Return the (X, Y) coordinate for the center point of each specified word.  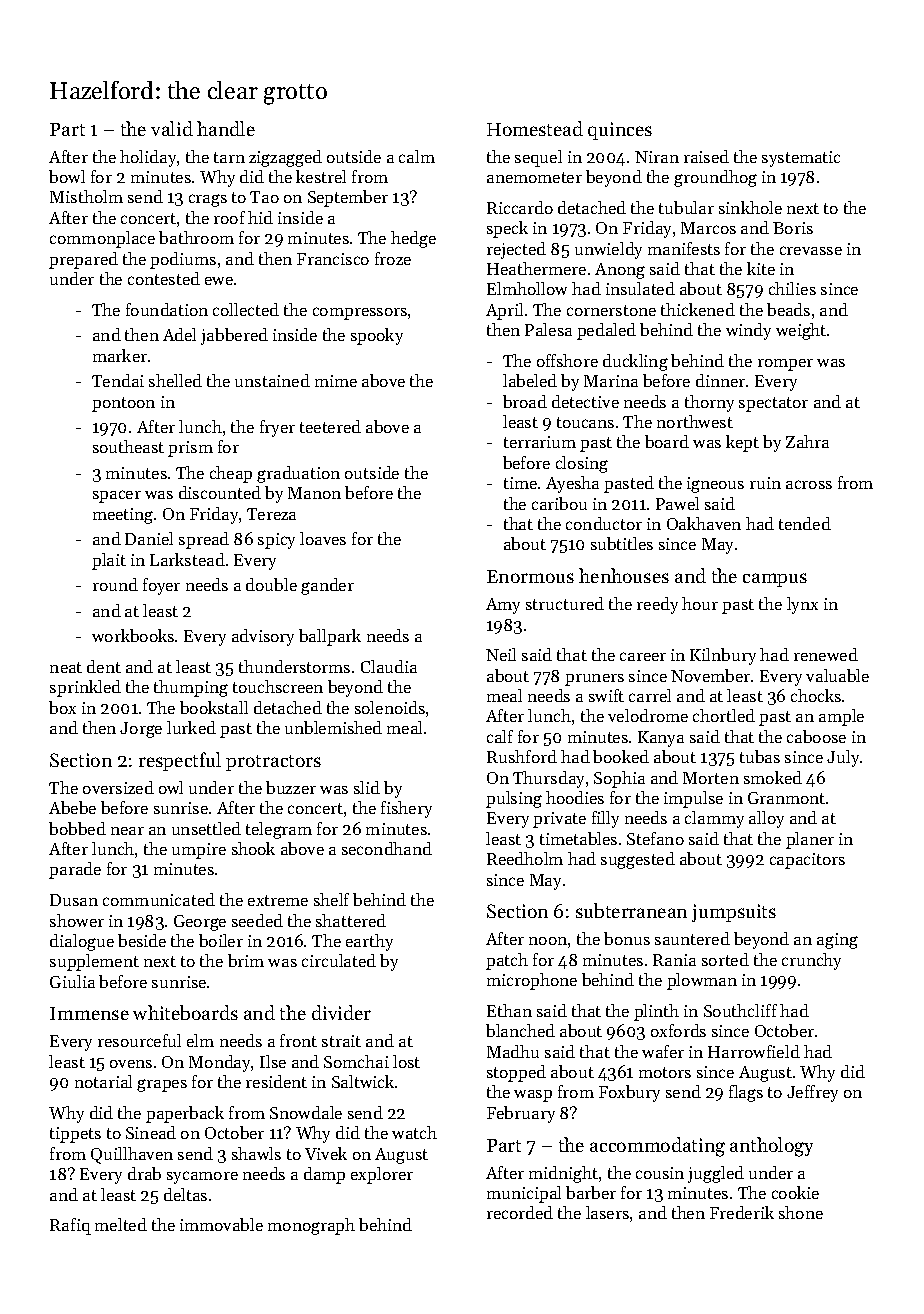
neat (66, 667)
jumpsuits (734, 913)
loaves (323, 538)
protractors (273, 763)
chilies (792, 288)
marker (120, 355)
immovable (221, 1224)
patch (507, 961)
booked (621, 756)
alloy (766, 819)
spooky (377, 336)
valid (172, 128)
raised (706, 156)
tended (805, 523)
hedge (413, 239)
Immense (89, 1013)
